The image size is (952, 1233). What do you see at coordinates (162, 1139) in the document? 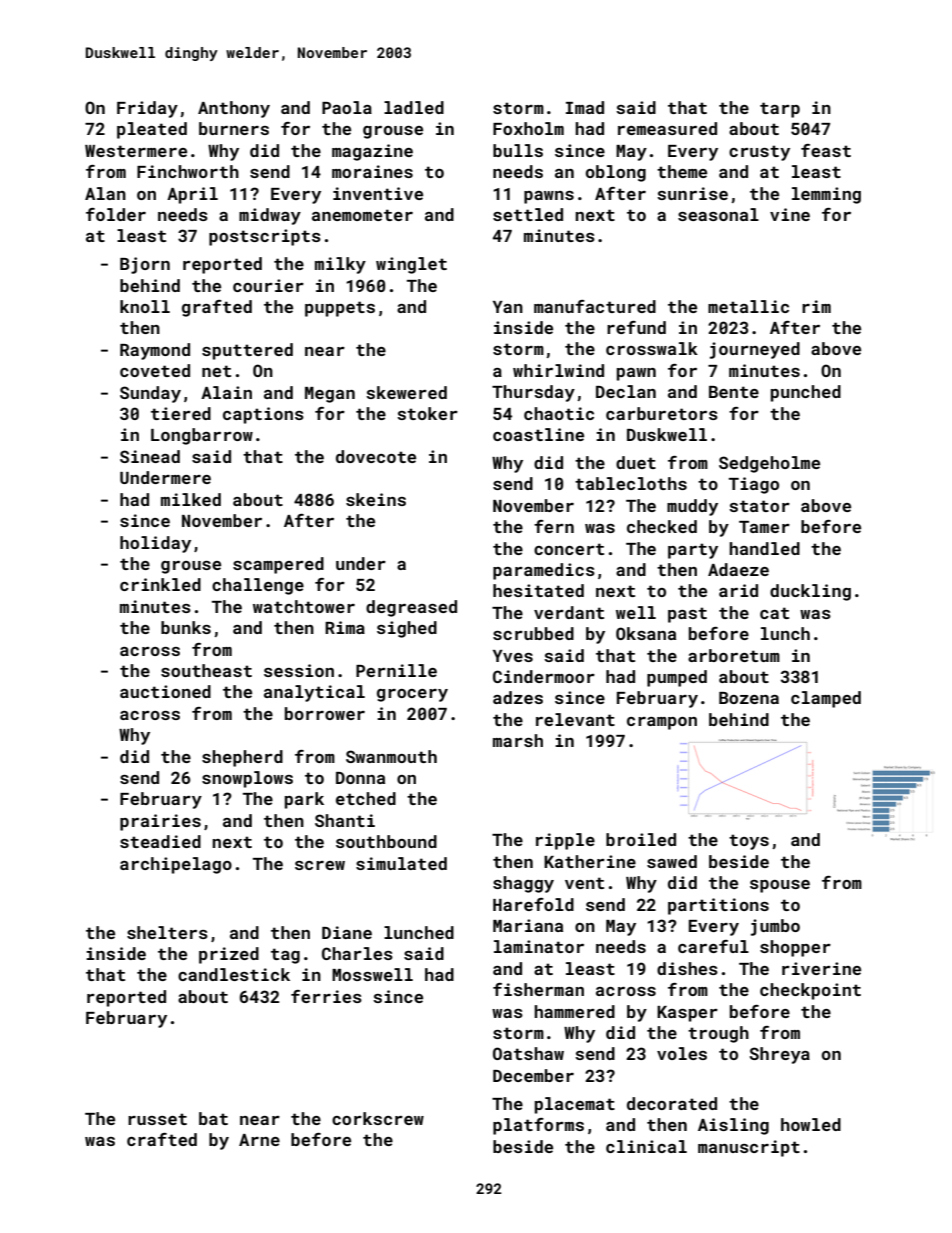
I see `crafted` at bounding box center [162, 1139].
